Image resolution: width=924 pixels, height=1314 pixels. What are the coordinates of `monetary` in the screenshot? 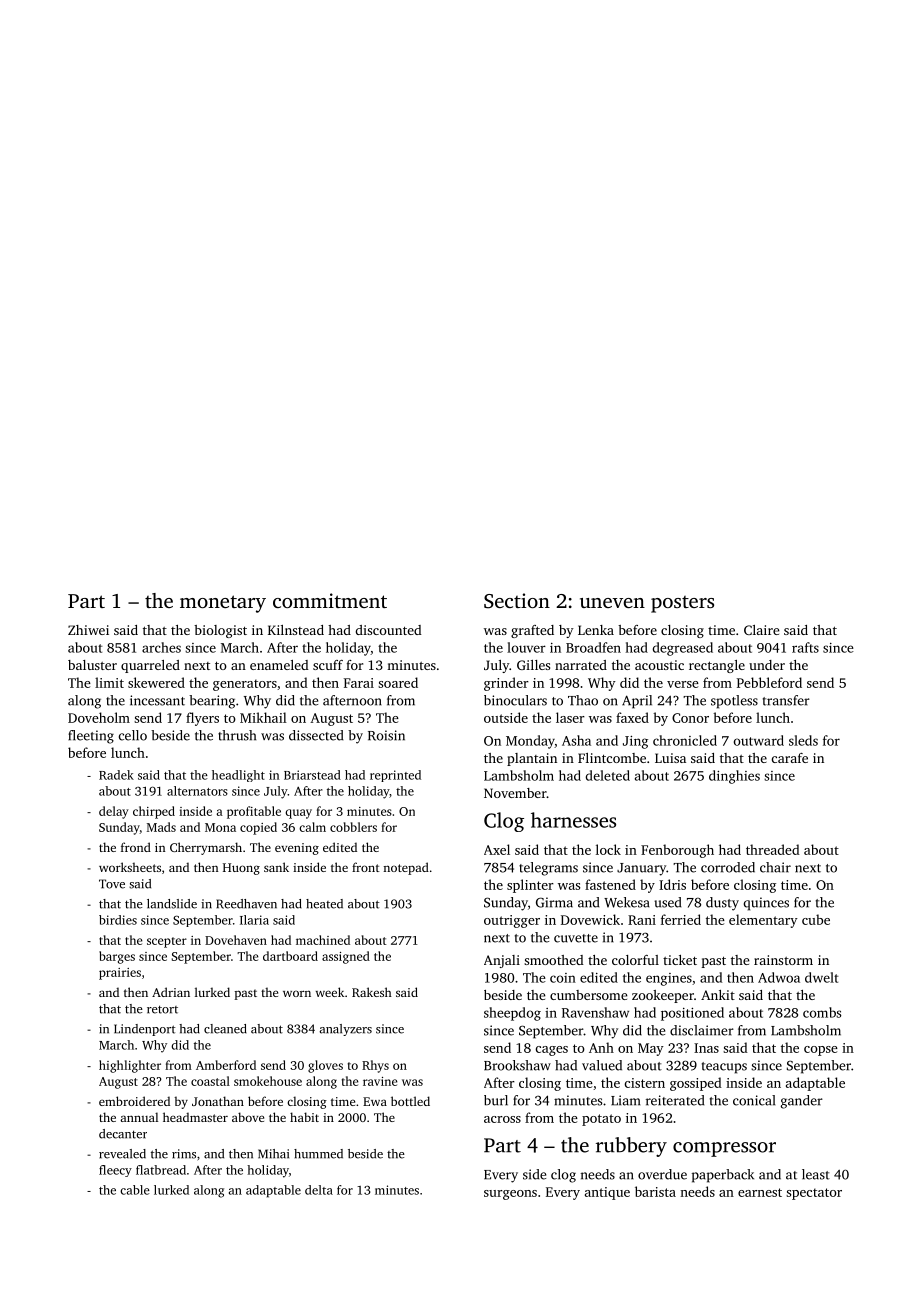 It's located at (223, 604).
